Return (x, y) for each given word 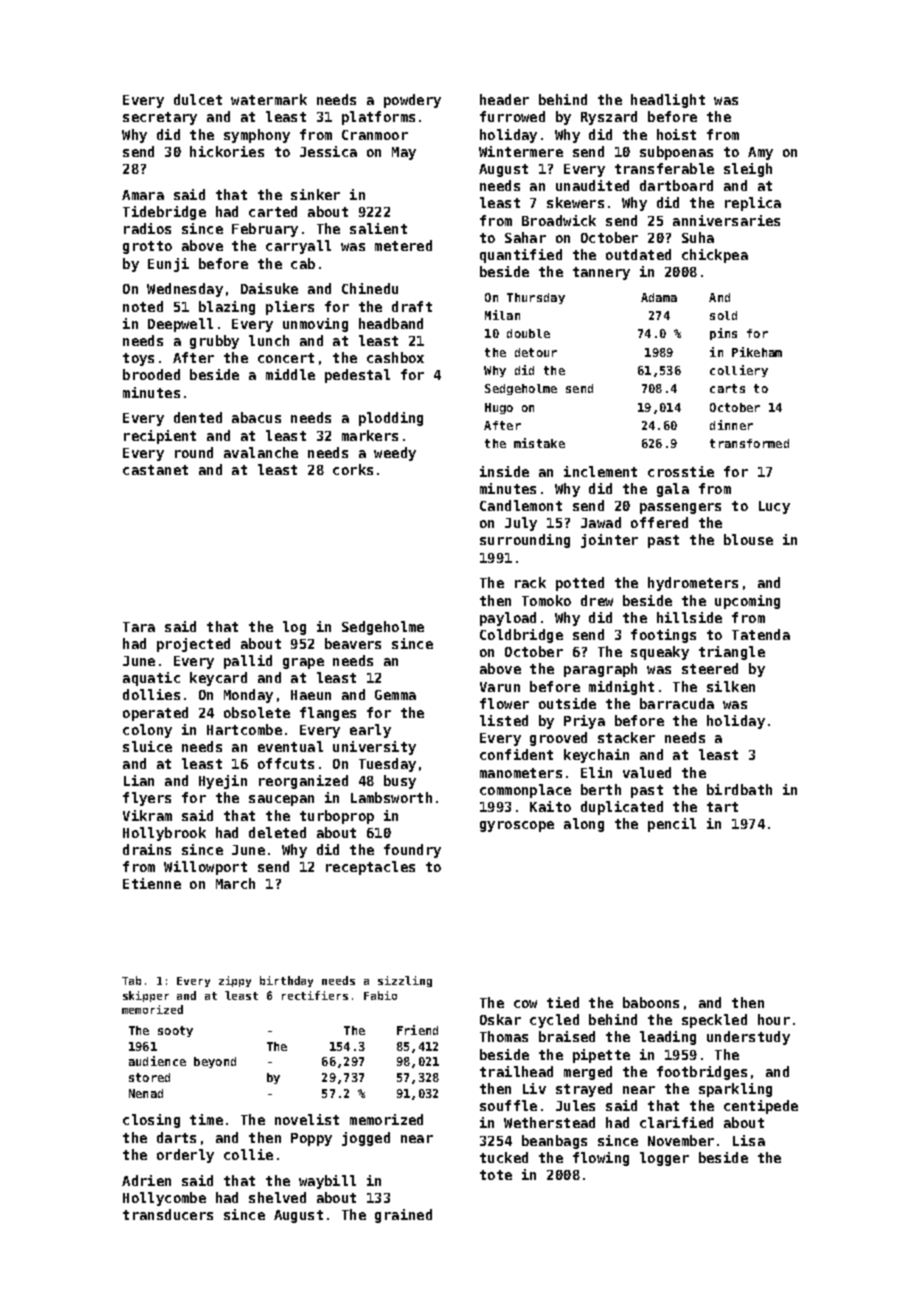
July (521, 524)
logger (664, 1159)
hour (774, 1019)
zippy (235, 981)
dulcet (198, 99)
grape (303, 663)
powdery (412, 101)
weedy (395, 454)
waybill (327, 1182)
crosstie (681, 471)
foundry (412, 851)
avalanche (261, 452)
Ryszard (609, 118)
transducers (168, 1214)
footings (663, 636)
